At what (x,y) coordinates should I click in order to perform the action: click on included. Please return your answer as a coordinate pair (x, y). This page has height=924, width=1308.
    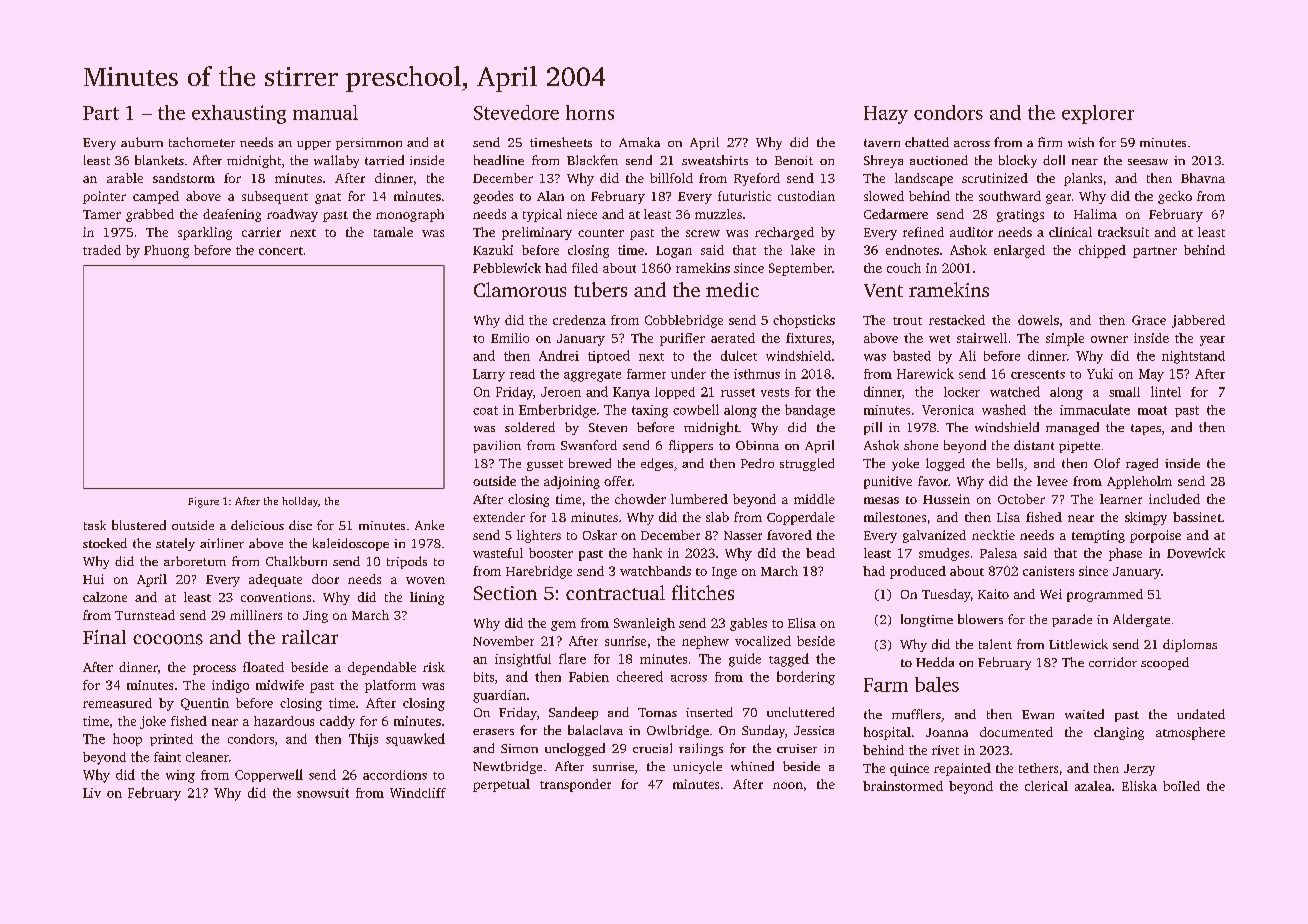
    Looking at the image, I should click on (1174, 499).
